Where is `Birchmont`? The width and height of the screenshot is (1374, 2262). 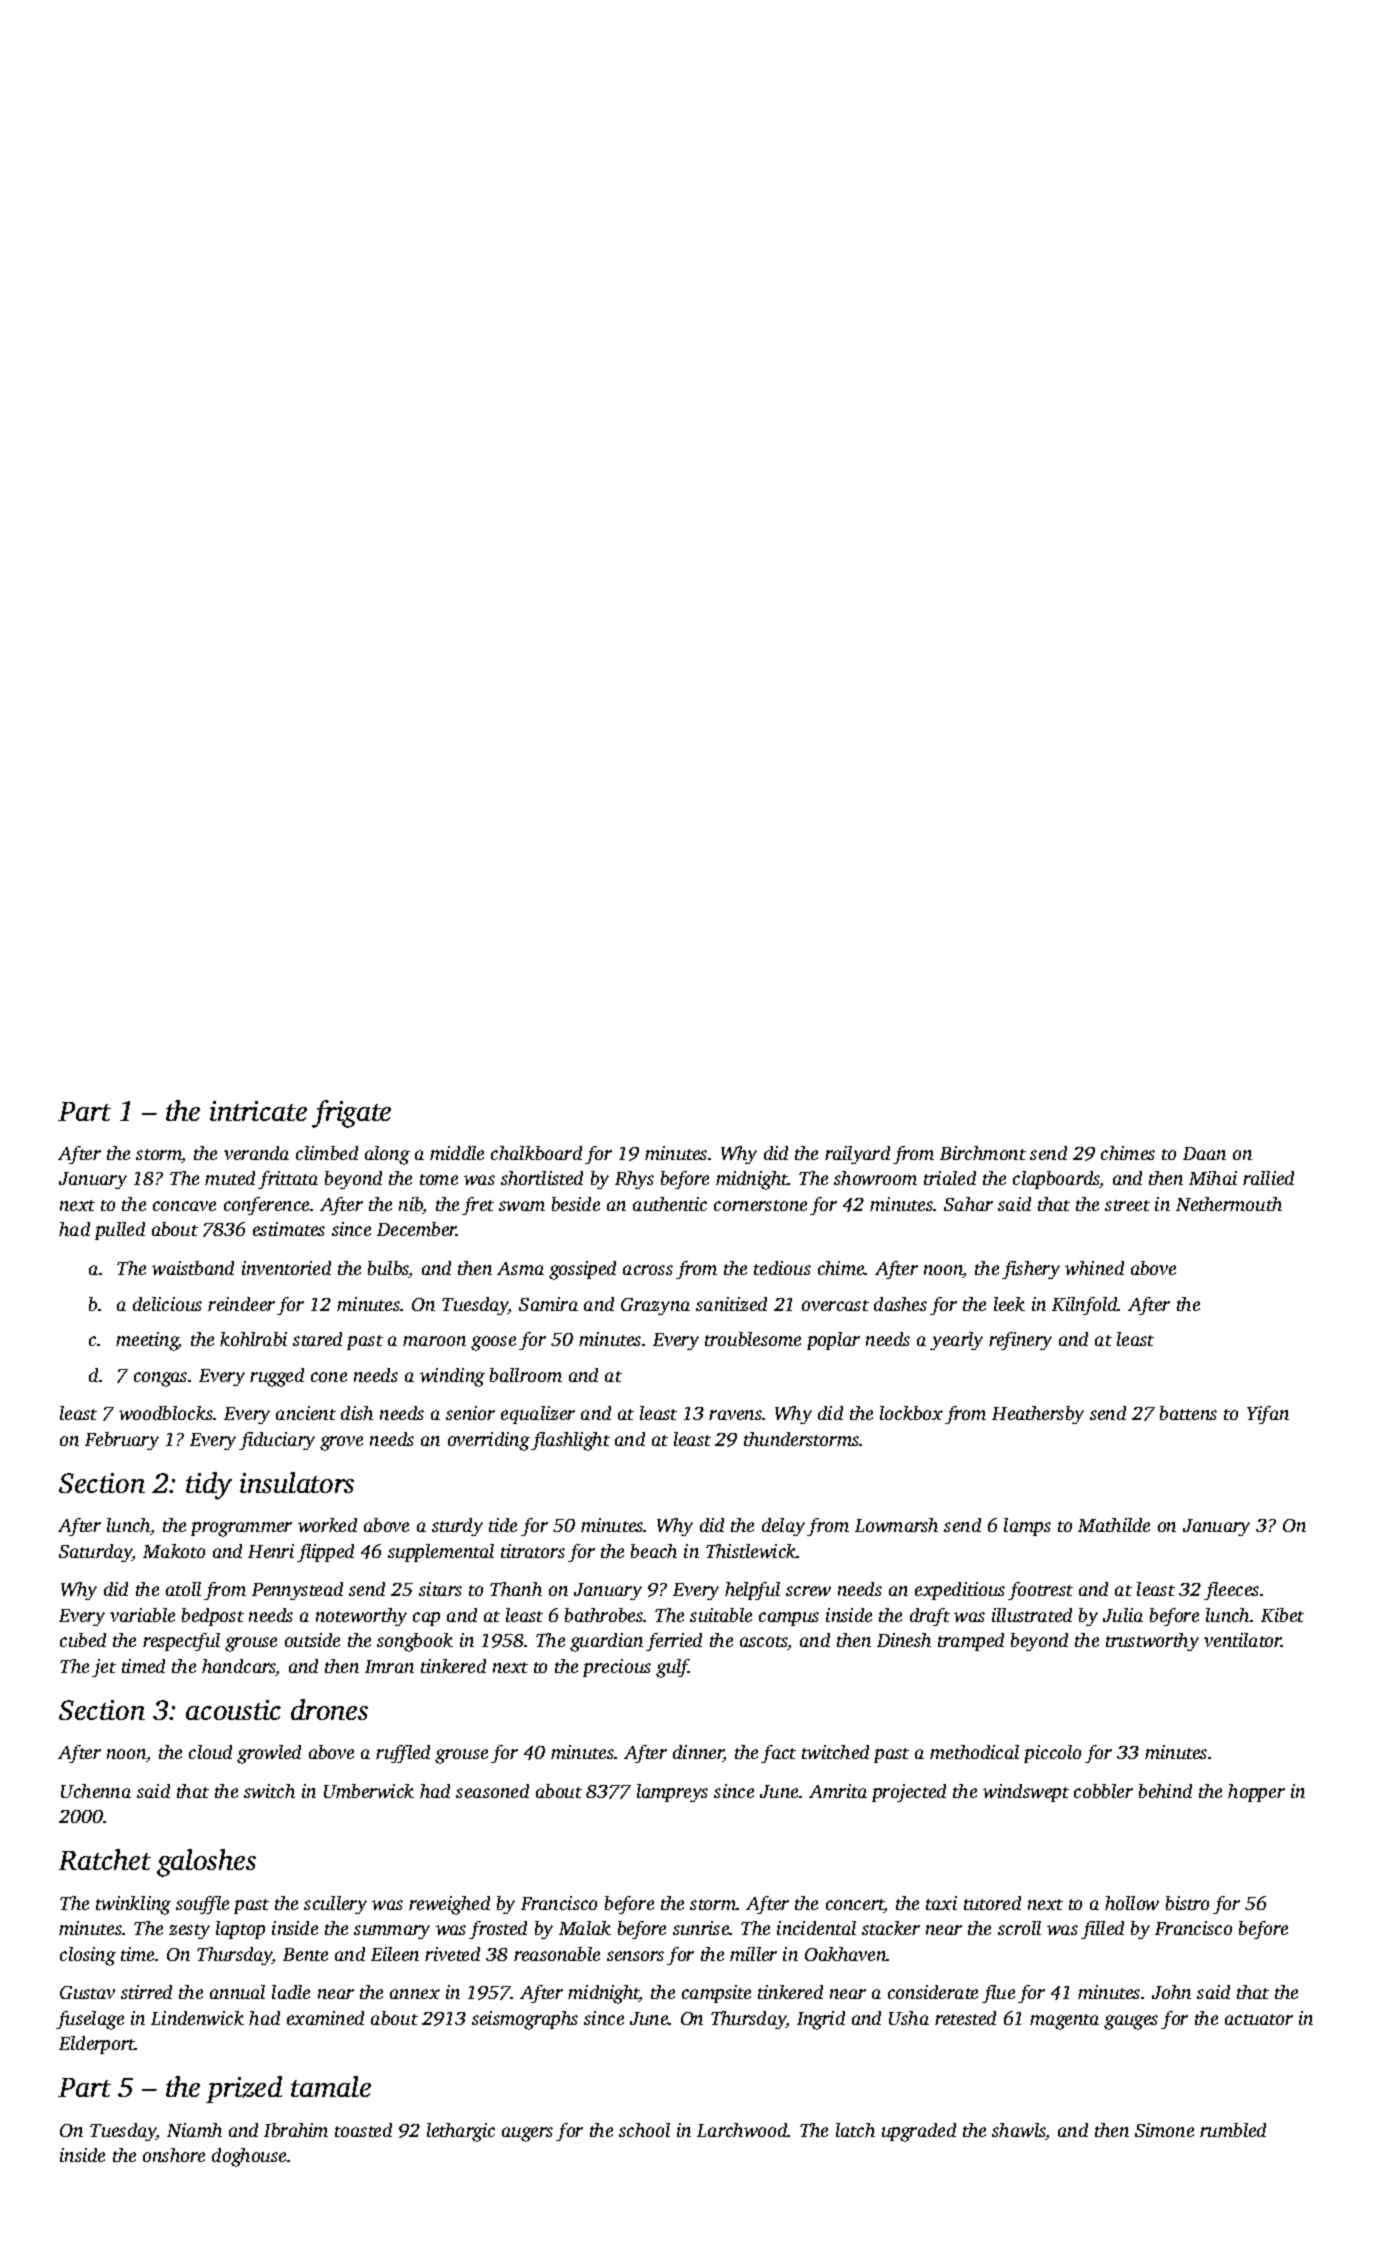
Birchmont is located at coordinates (983, 1153).
